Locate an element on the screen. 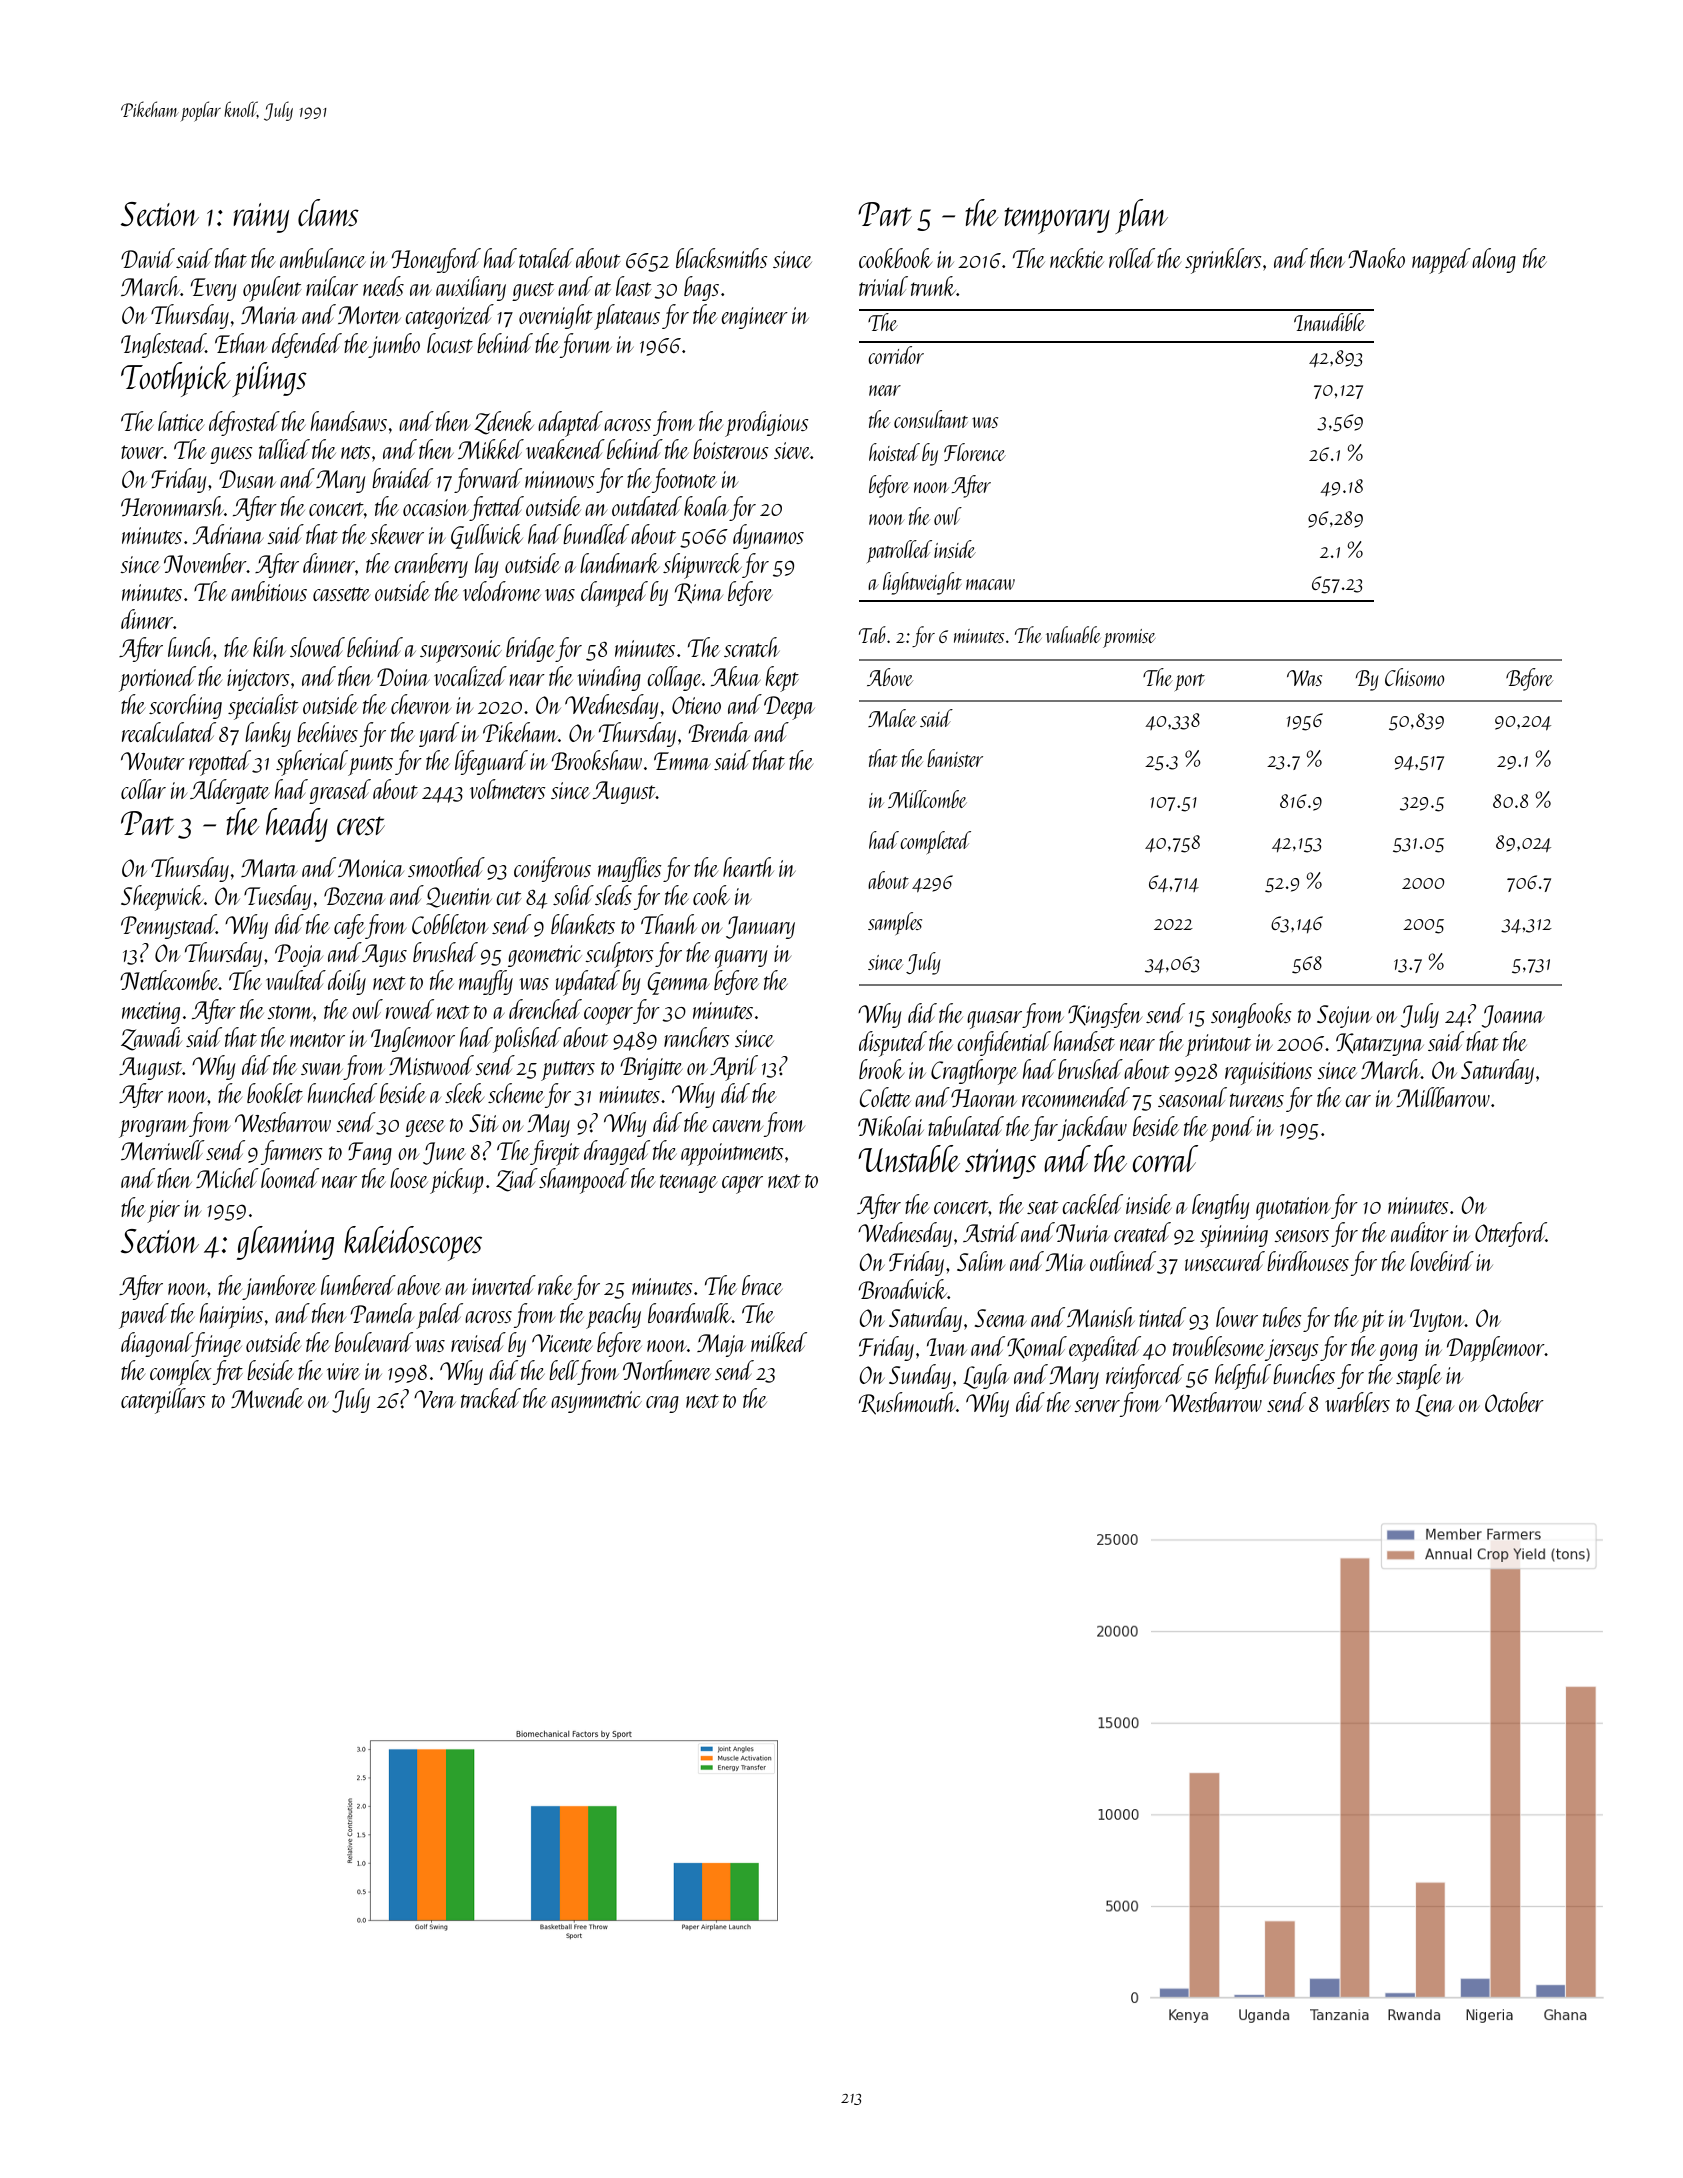 The height and width of the screenshot is (2178, 1683). clams is located at coordinates (328, 212).
